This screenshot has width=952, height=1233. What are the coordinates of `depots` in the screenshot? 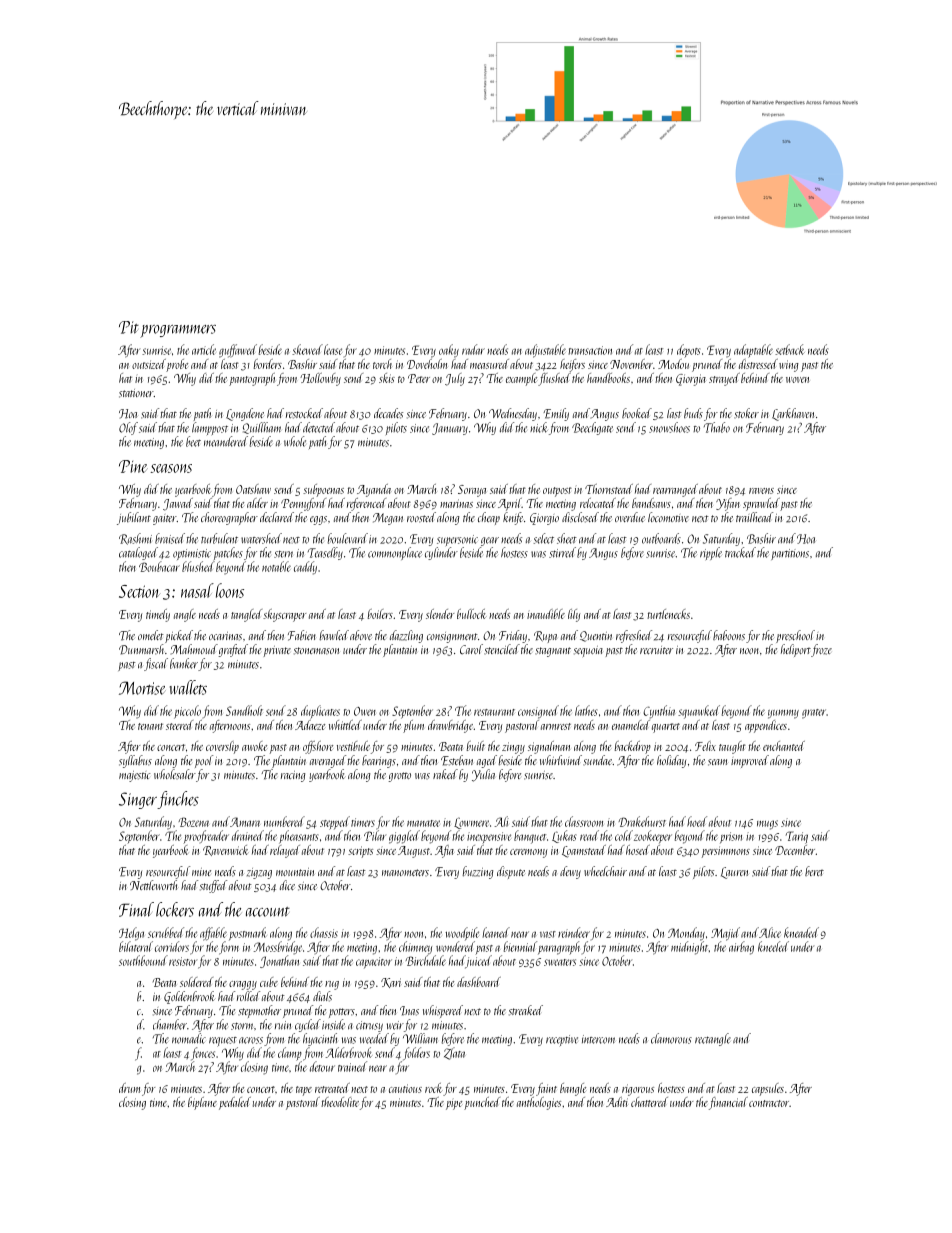 It's located at (688, 350).
